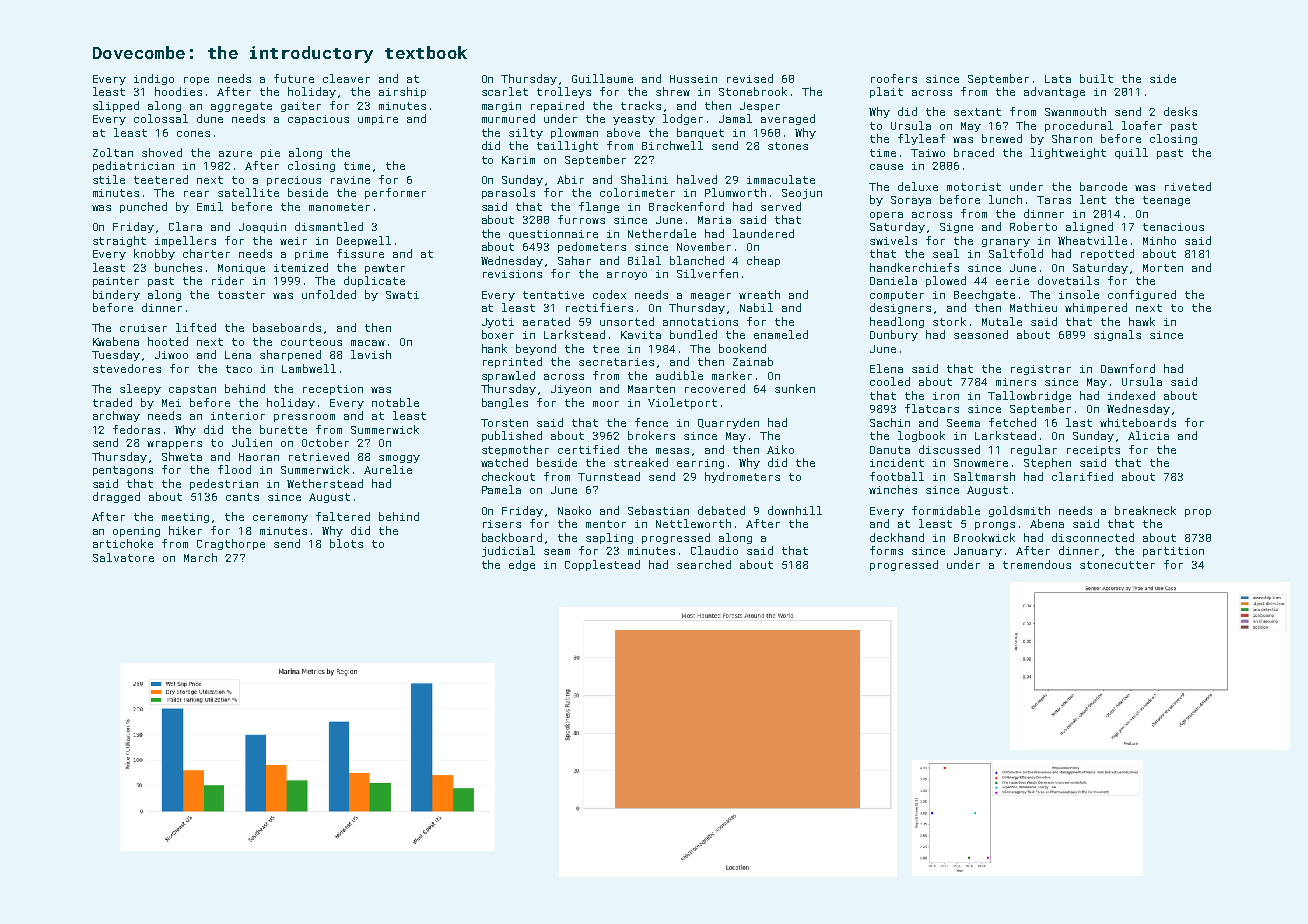 This screenshot has height=924, width=1308. Describe the element at coordinates (644, 179) in the screenshot. I see `Shalini` at that location.
